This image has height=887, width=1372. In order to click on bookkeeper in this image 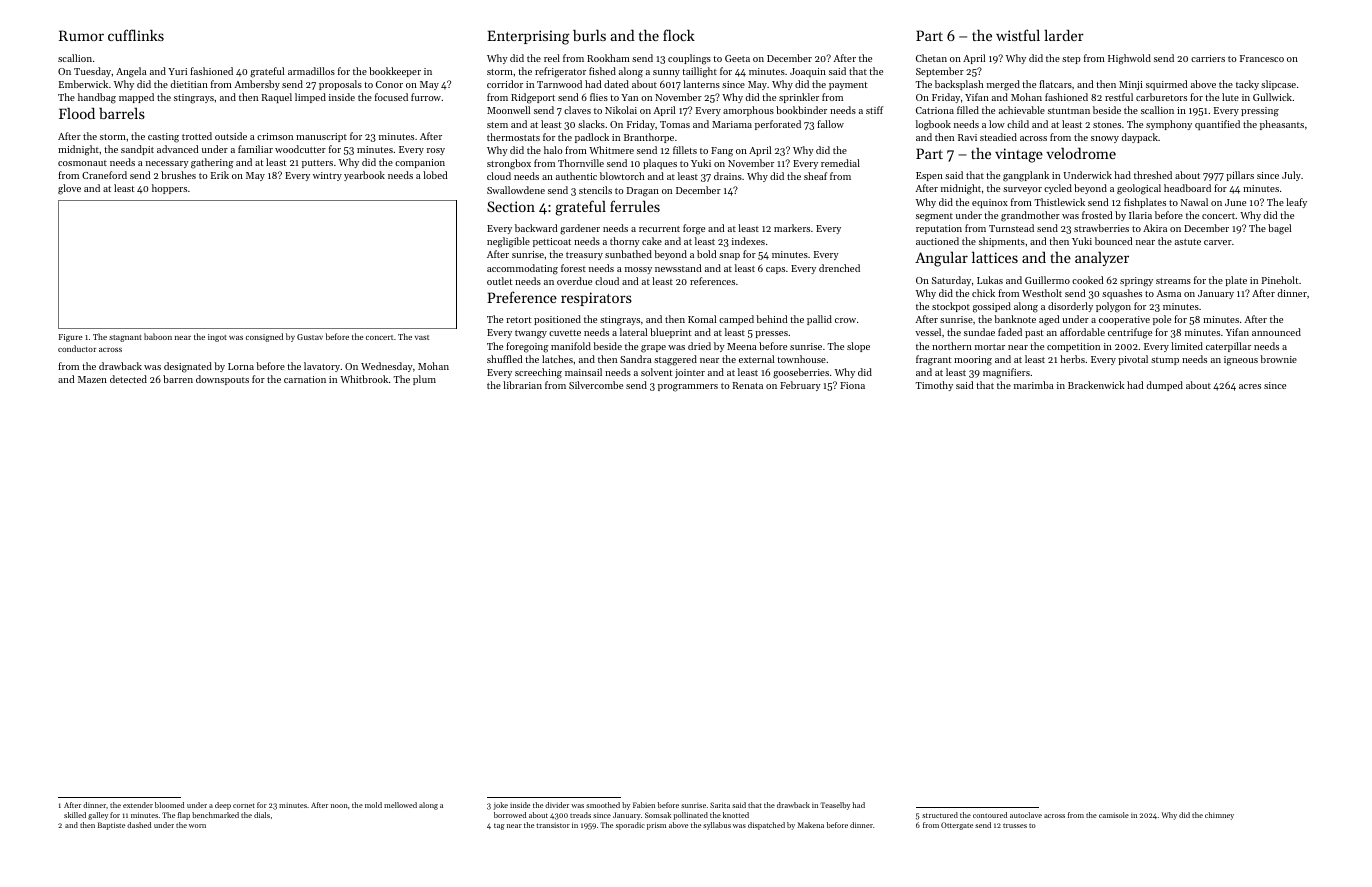, I will do `click(395, 72)`.
